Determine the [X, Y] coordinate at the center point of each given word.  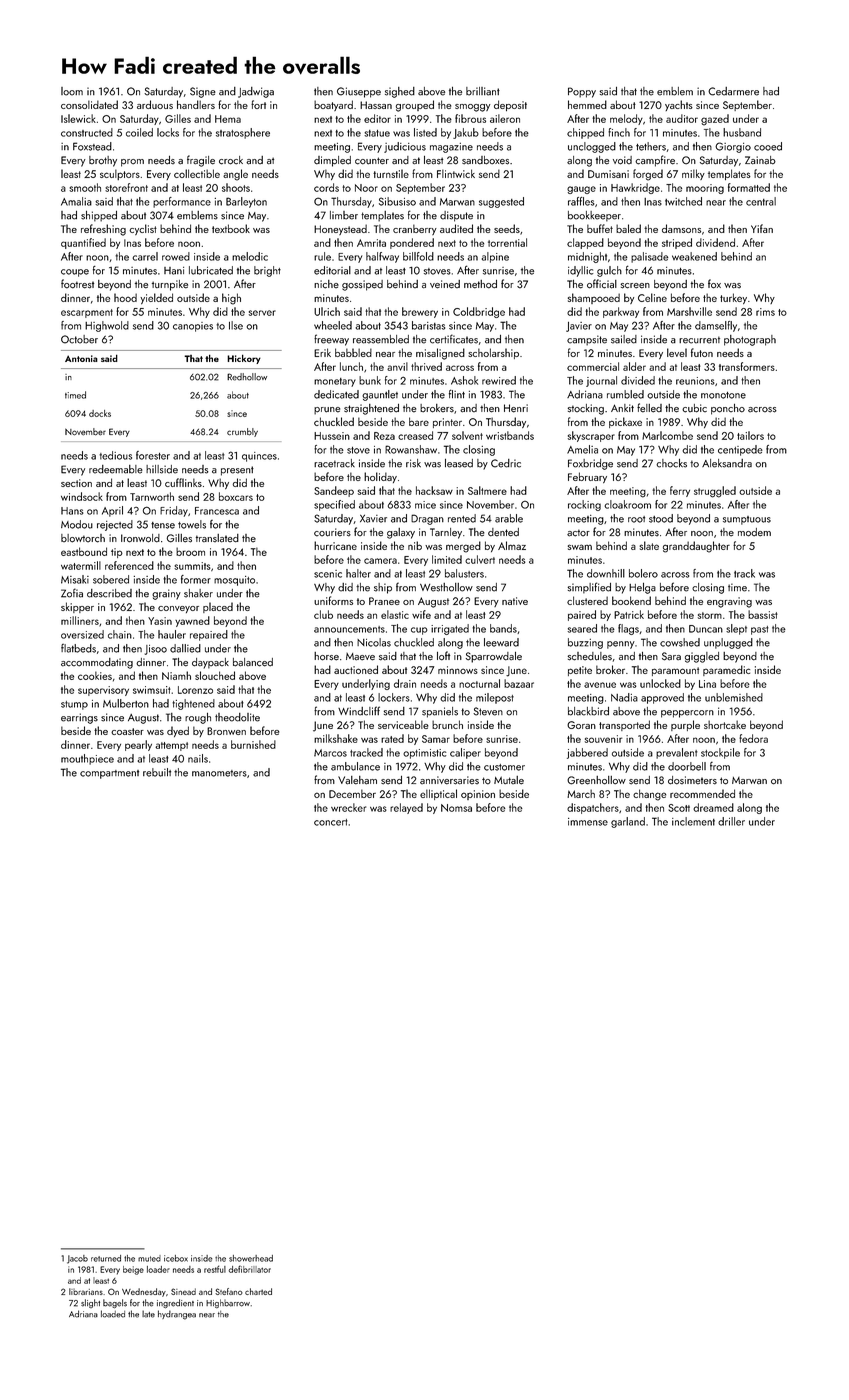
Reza [384, 436]
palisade [649, 257]
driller [731, 821]
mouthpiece [87, 759]
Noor [366, 188]
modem [754, 532]
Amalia [76, 201]
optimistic [424, 754]
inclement [693, 821]
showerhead [251, 1258]
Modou [77, 524]
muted [149, 1258]
